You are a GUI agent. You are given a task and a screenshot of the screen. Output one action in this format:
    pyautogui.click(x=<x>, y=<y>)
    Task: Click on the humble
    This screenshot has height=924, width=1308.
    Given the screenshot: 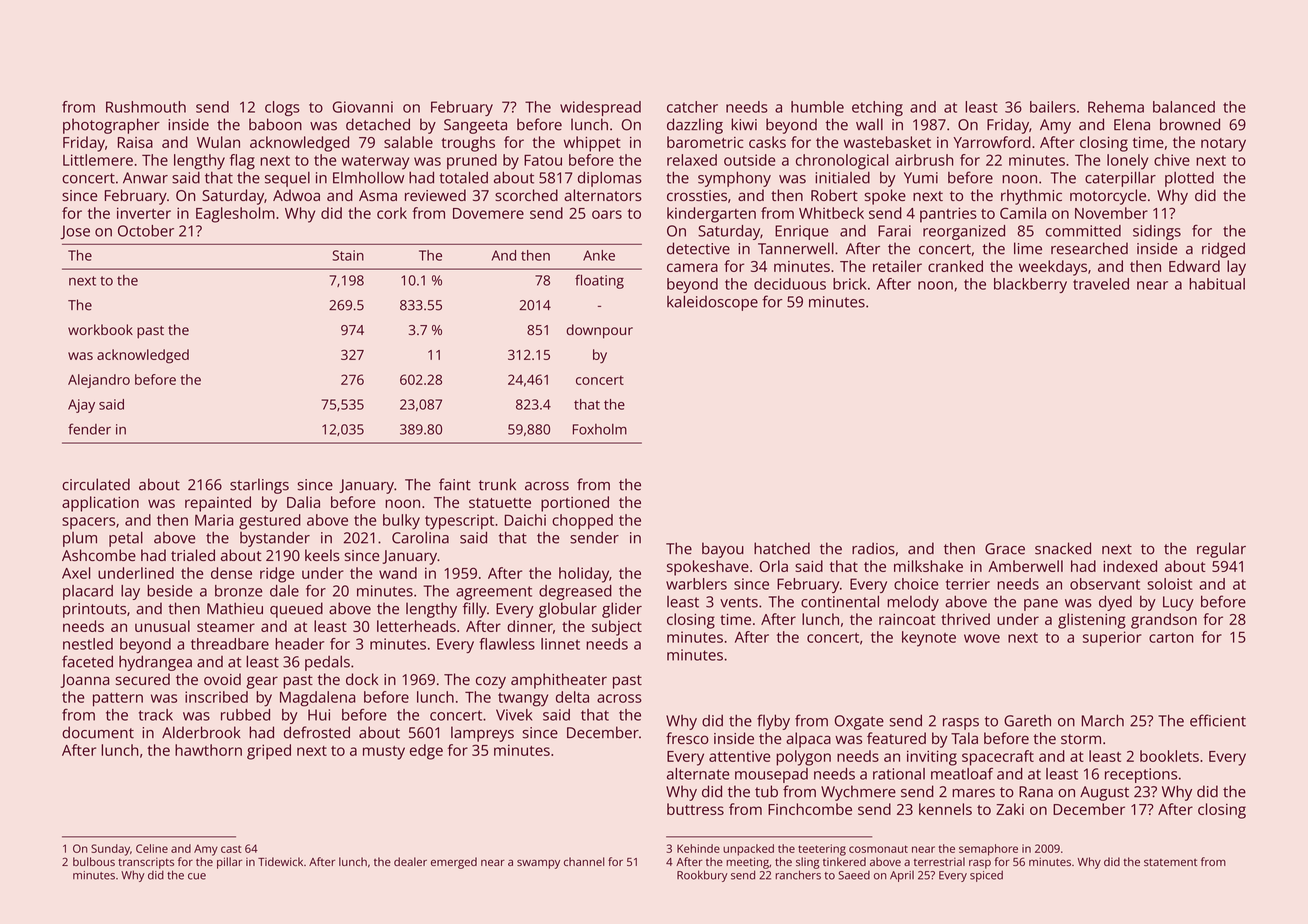 What is the action you would take?
    pyautogui.click(x=817, y=107)
